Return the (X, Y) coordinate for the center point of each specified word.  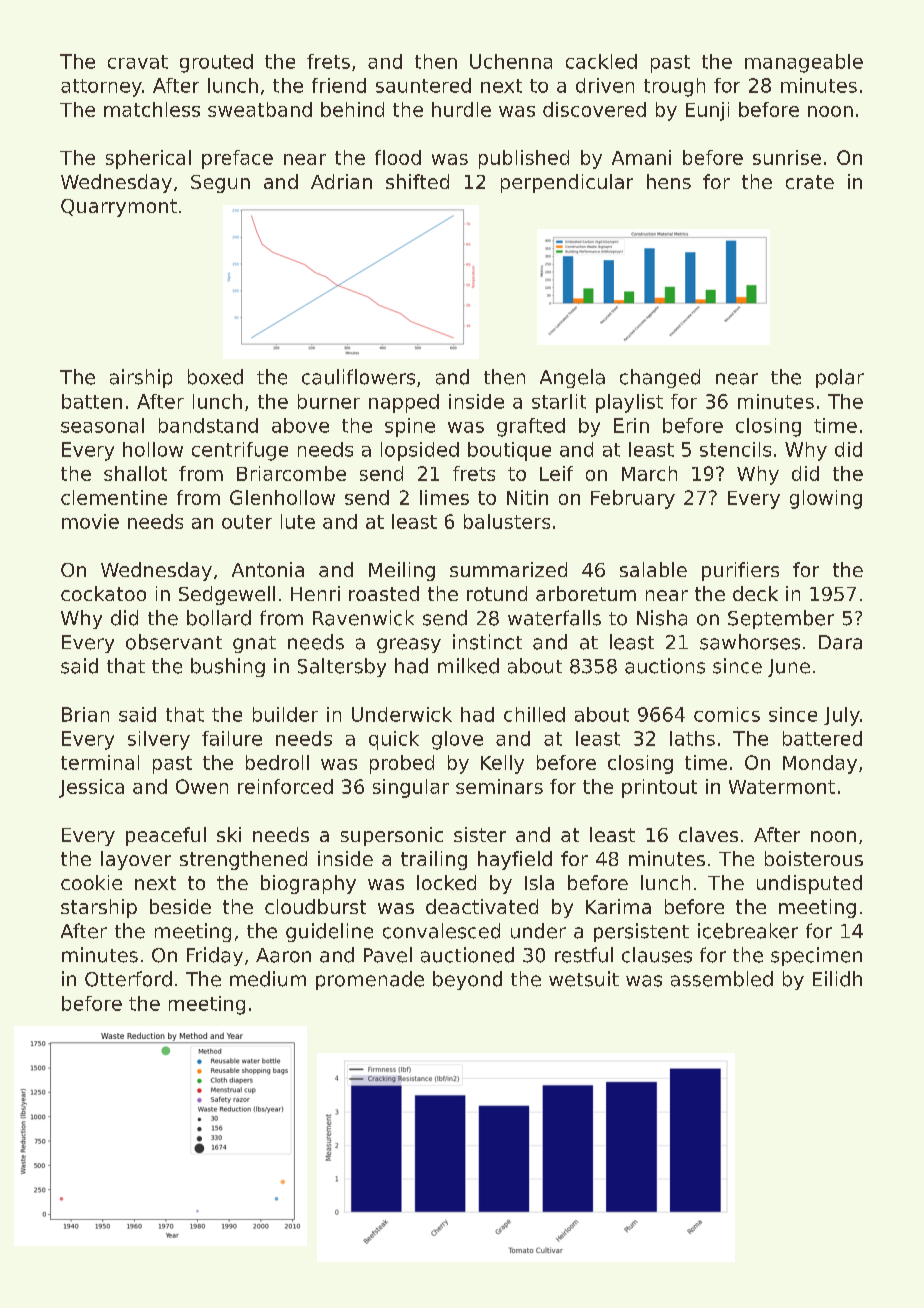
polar (840, 378)
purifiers (740, 571)
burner (329, 401)
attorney (101, 88)
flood (398, 157)
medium (268, 979)
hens (669, 181)
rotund (497, 593)
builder (285, 714)
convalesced (441, 931)
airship (141, 378)
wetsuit (584, 979)
